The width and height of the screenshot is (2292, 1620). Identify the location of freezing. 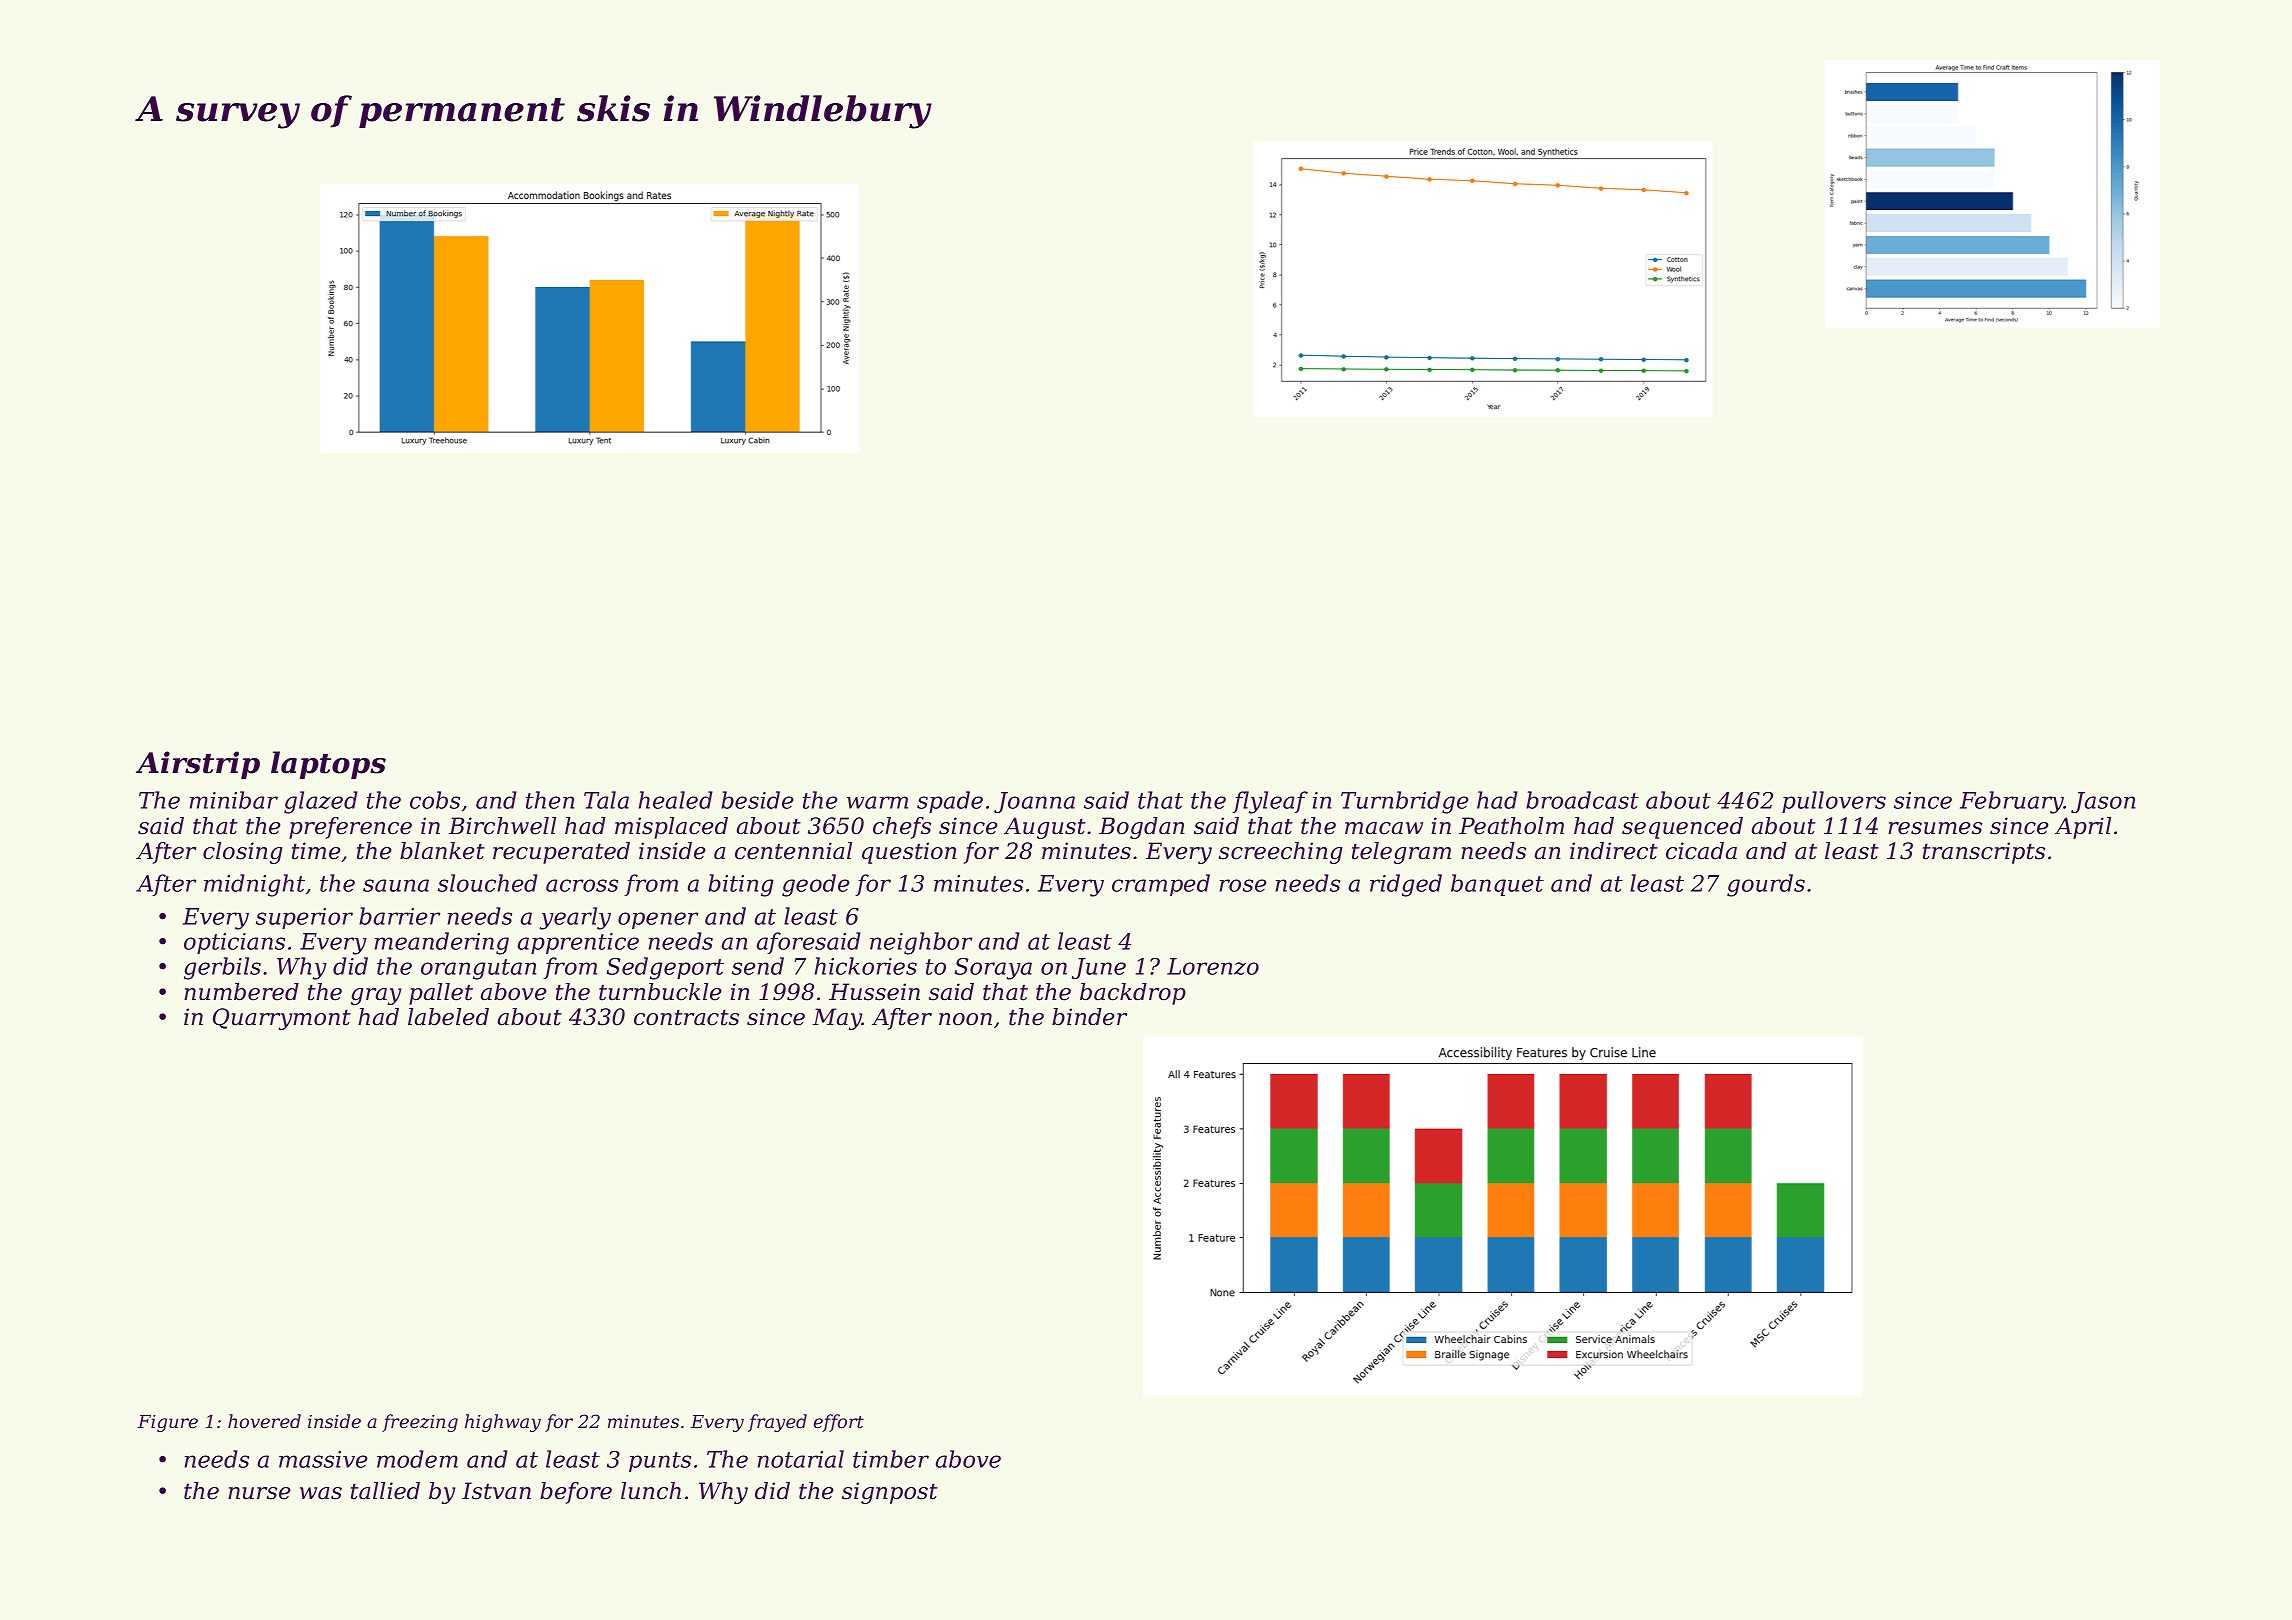
(420, 1423).
